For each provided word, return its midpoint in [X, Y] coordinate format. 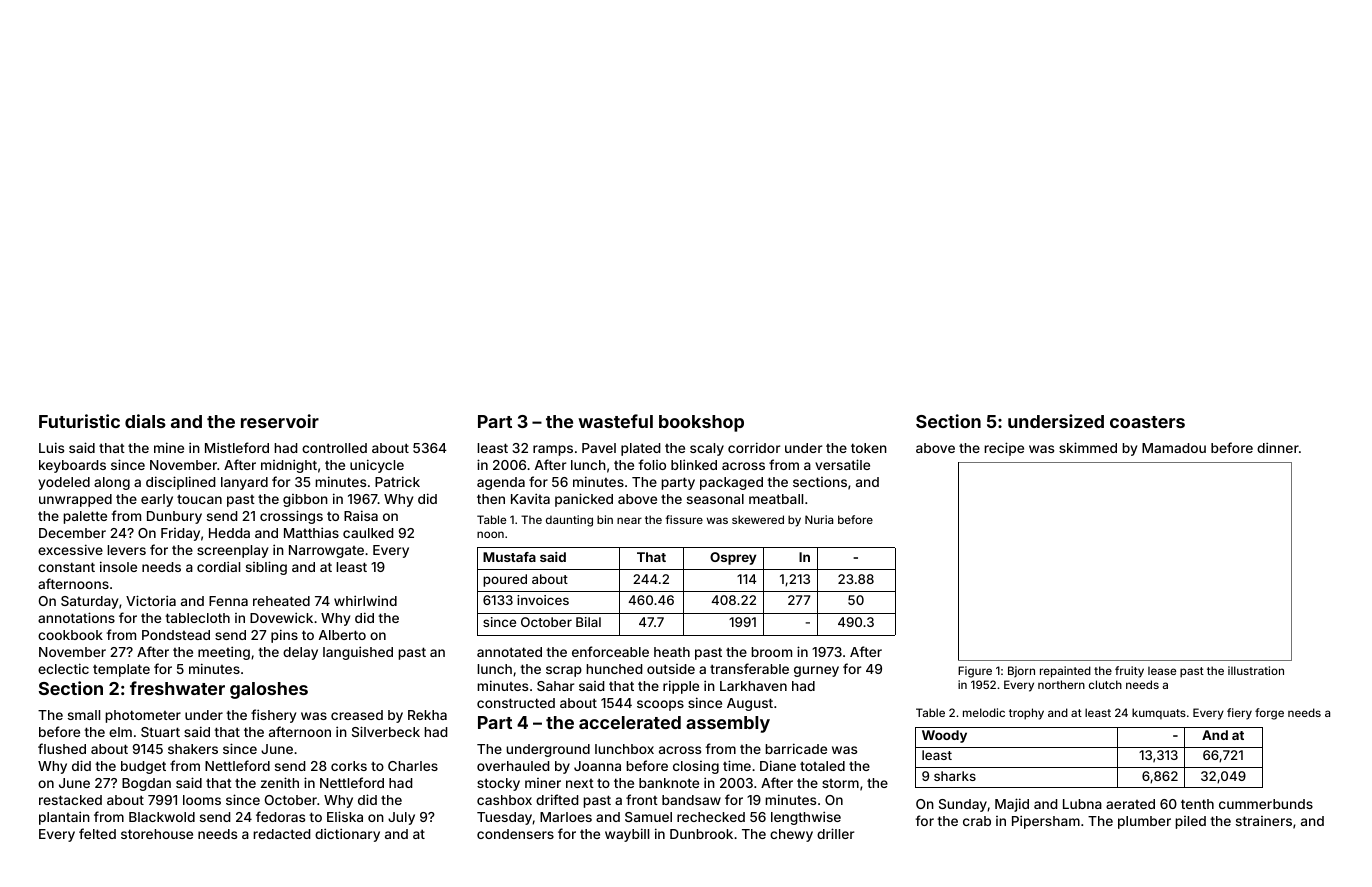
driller [835, 833]
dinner [1278, 447]
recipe [1004, 449]
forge [1269, 714]
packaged [731, 483]
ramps [553, 450]
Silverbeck [386, 731]
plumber [1144, 822]
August [750, 704]
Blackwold [162, 817]
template [121, 670]
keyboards [72, 466]
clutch [1105, 684]
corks [349, 766]
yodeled [64, 483]
